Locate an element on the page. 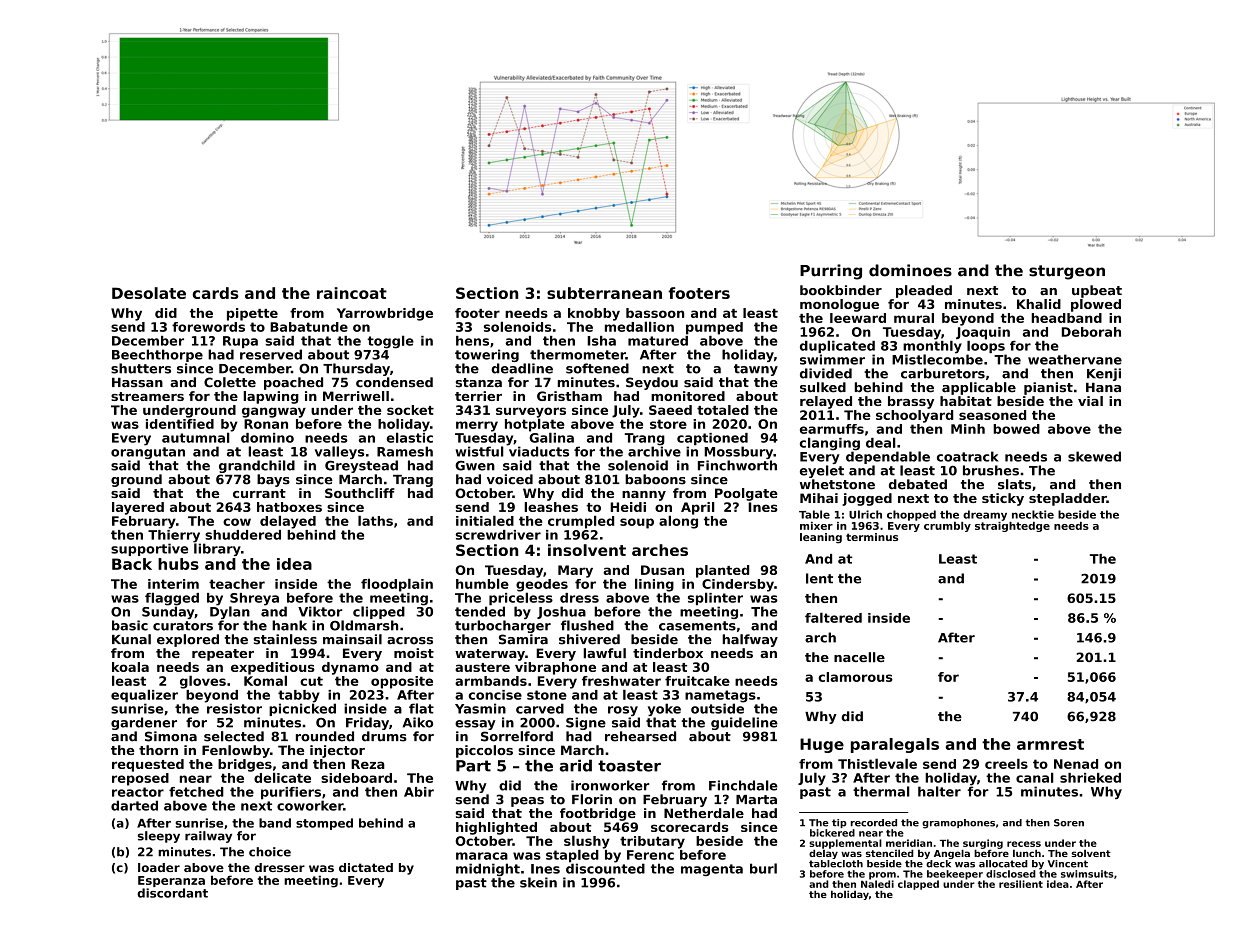  raincoat is located at coordinates (352, 293).
